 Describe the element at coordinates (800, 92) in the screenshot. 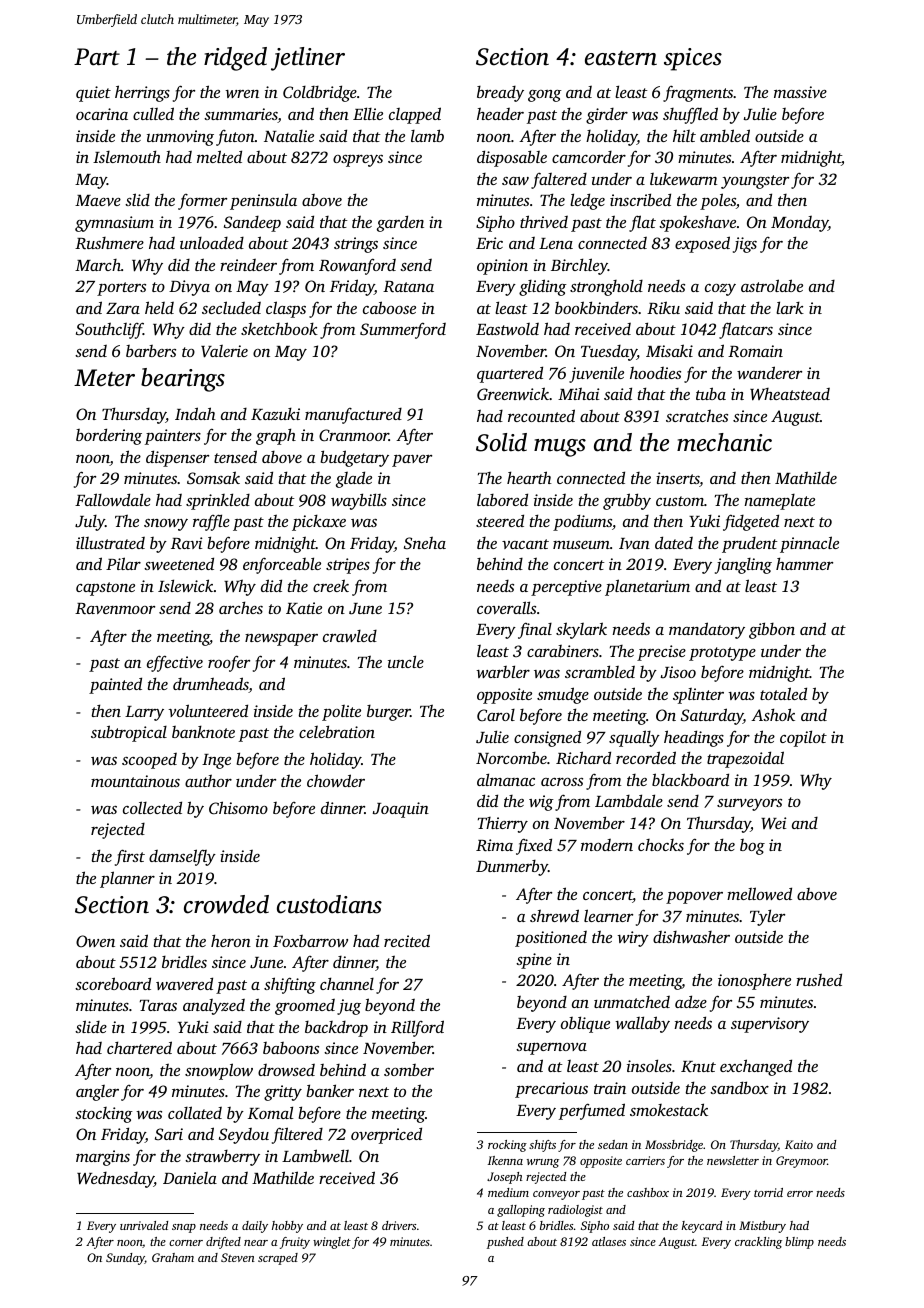

I see `massive` at that location.
